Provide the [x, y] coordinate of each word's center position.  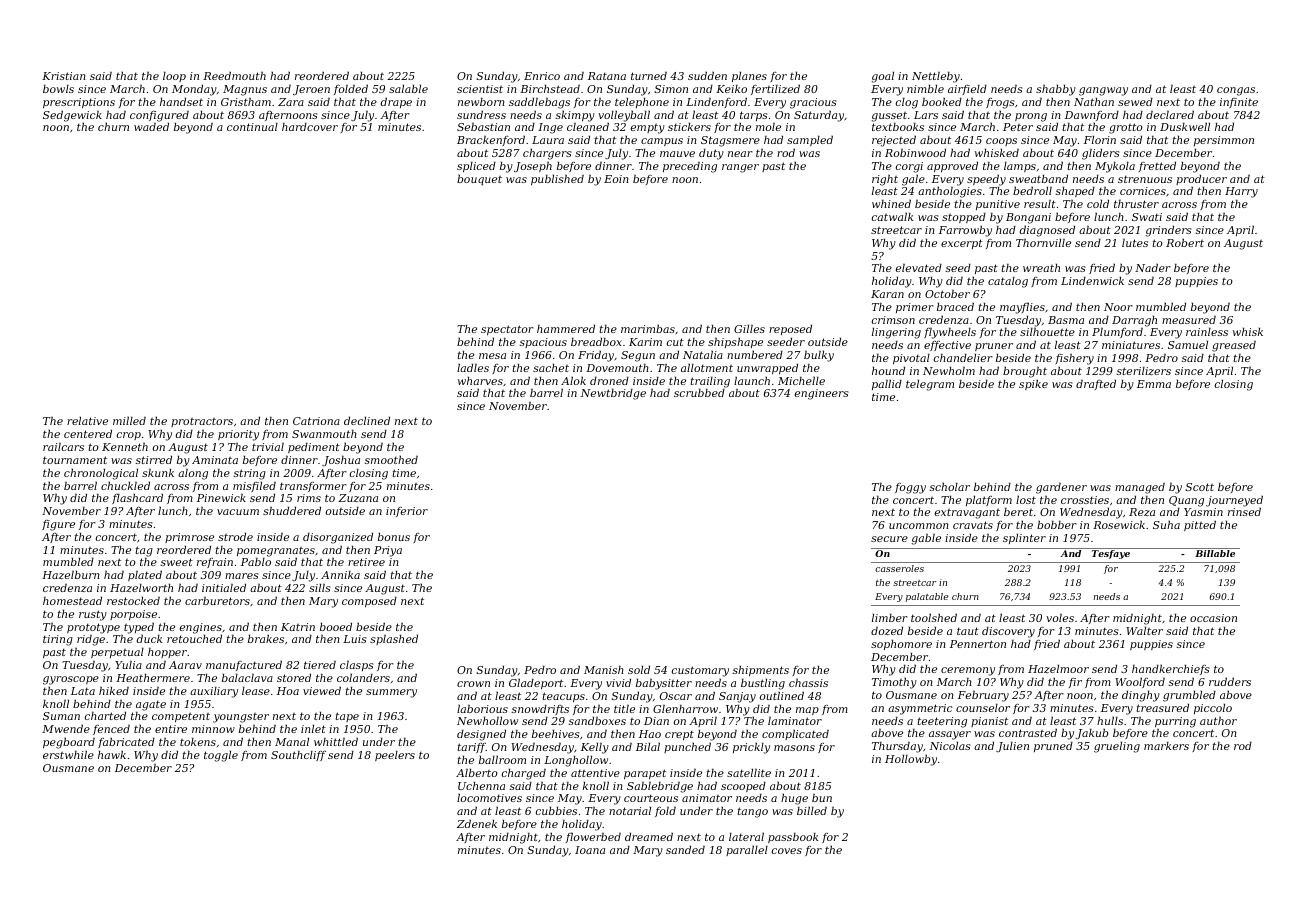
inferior [407, 512]
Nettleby [936, 77]
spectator [507, 330]
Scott [1199, 487]
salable [408, 88]
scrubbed [699, 393]
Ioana [590, 850]
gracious [813, 103]
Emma [1154, 384]
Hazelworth [141, 587]
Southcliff [298, 755]
